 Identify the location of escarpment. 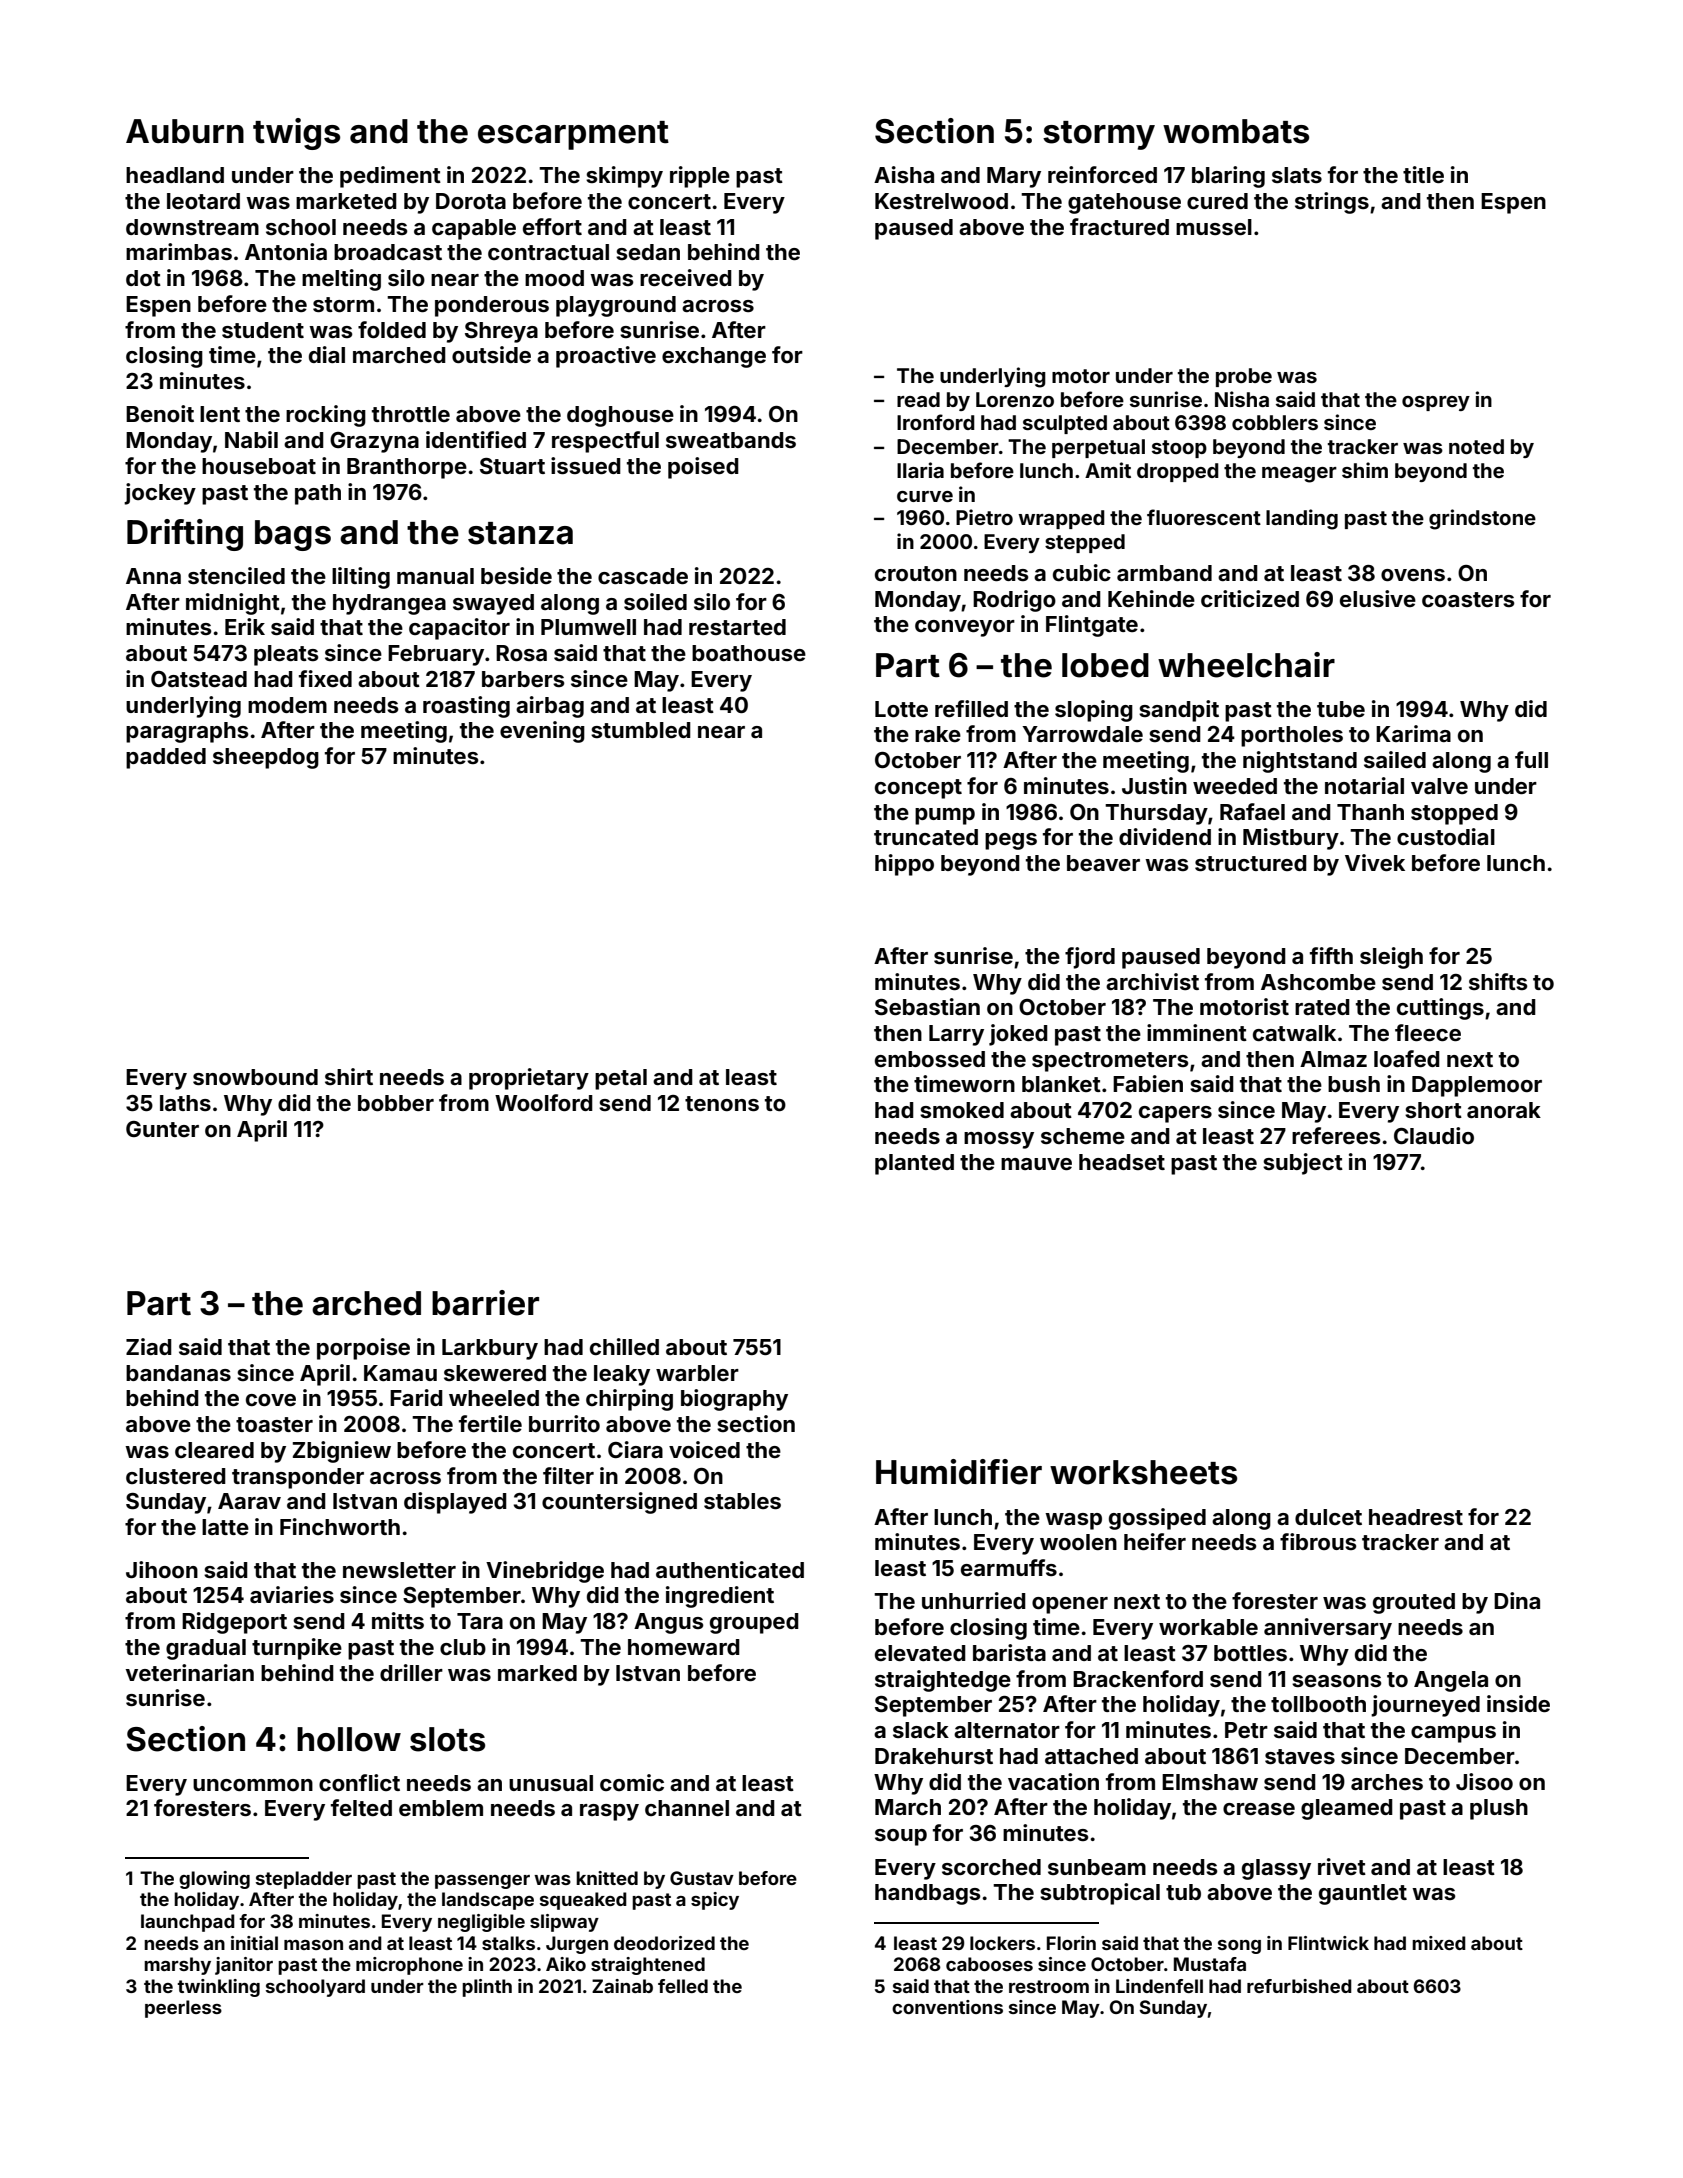
(573, 135).
